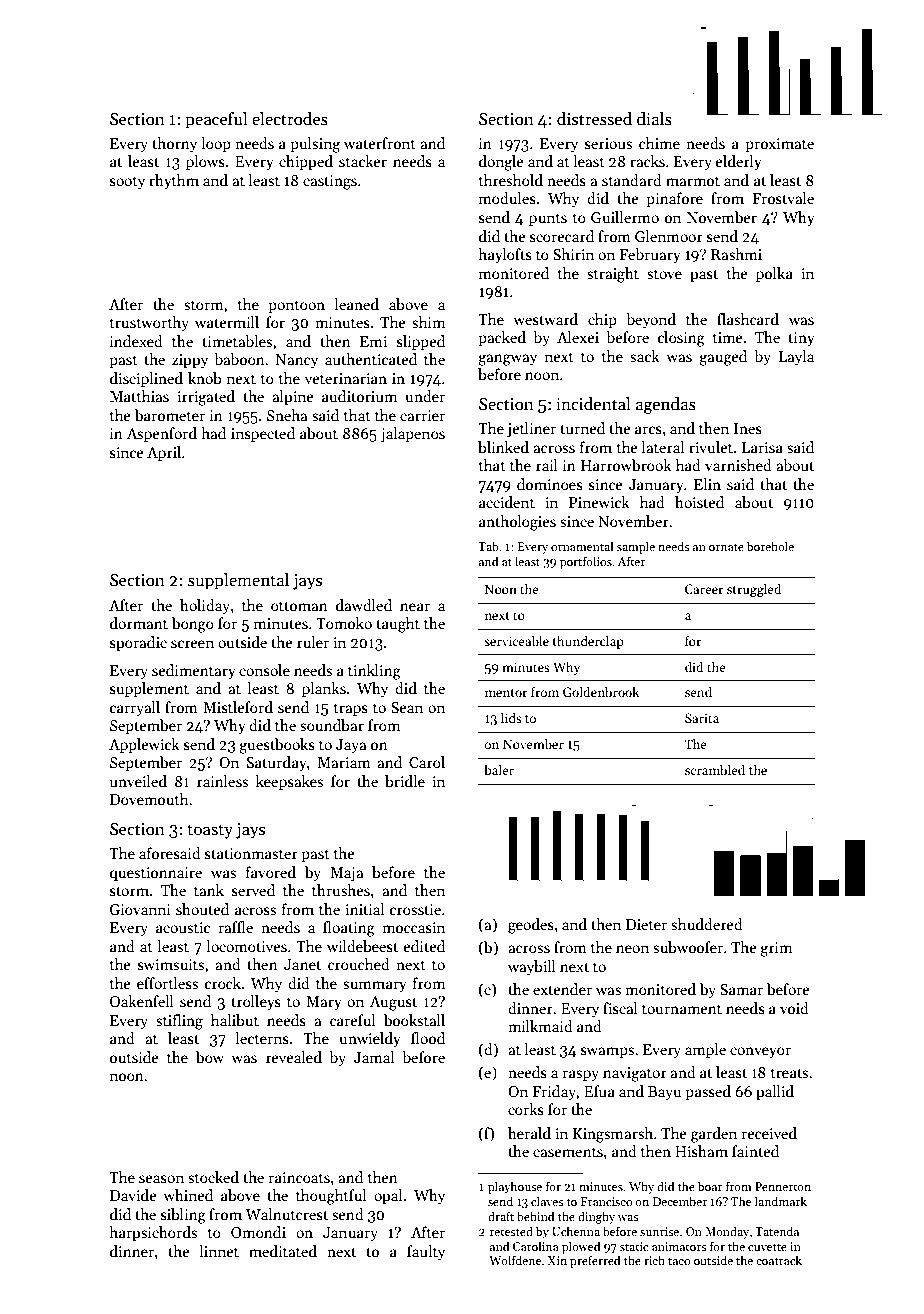 The height and width of the image is (1314, 924). What do you see at coordinates (149, 323) in the image?
I see `trustworthy` at bounding box center [149, 323].
